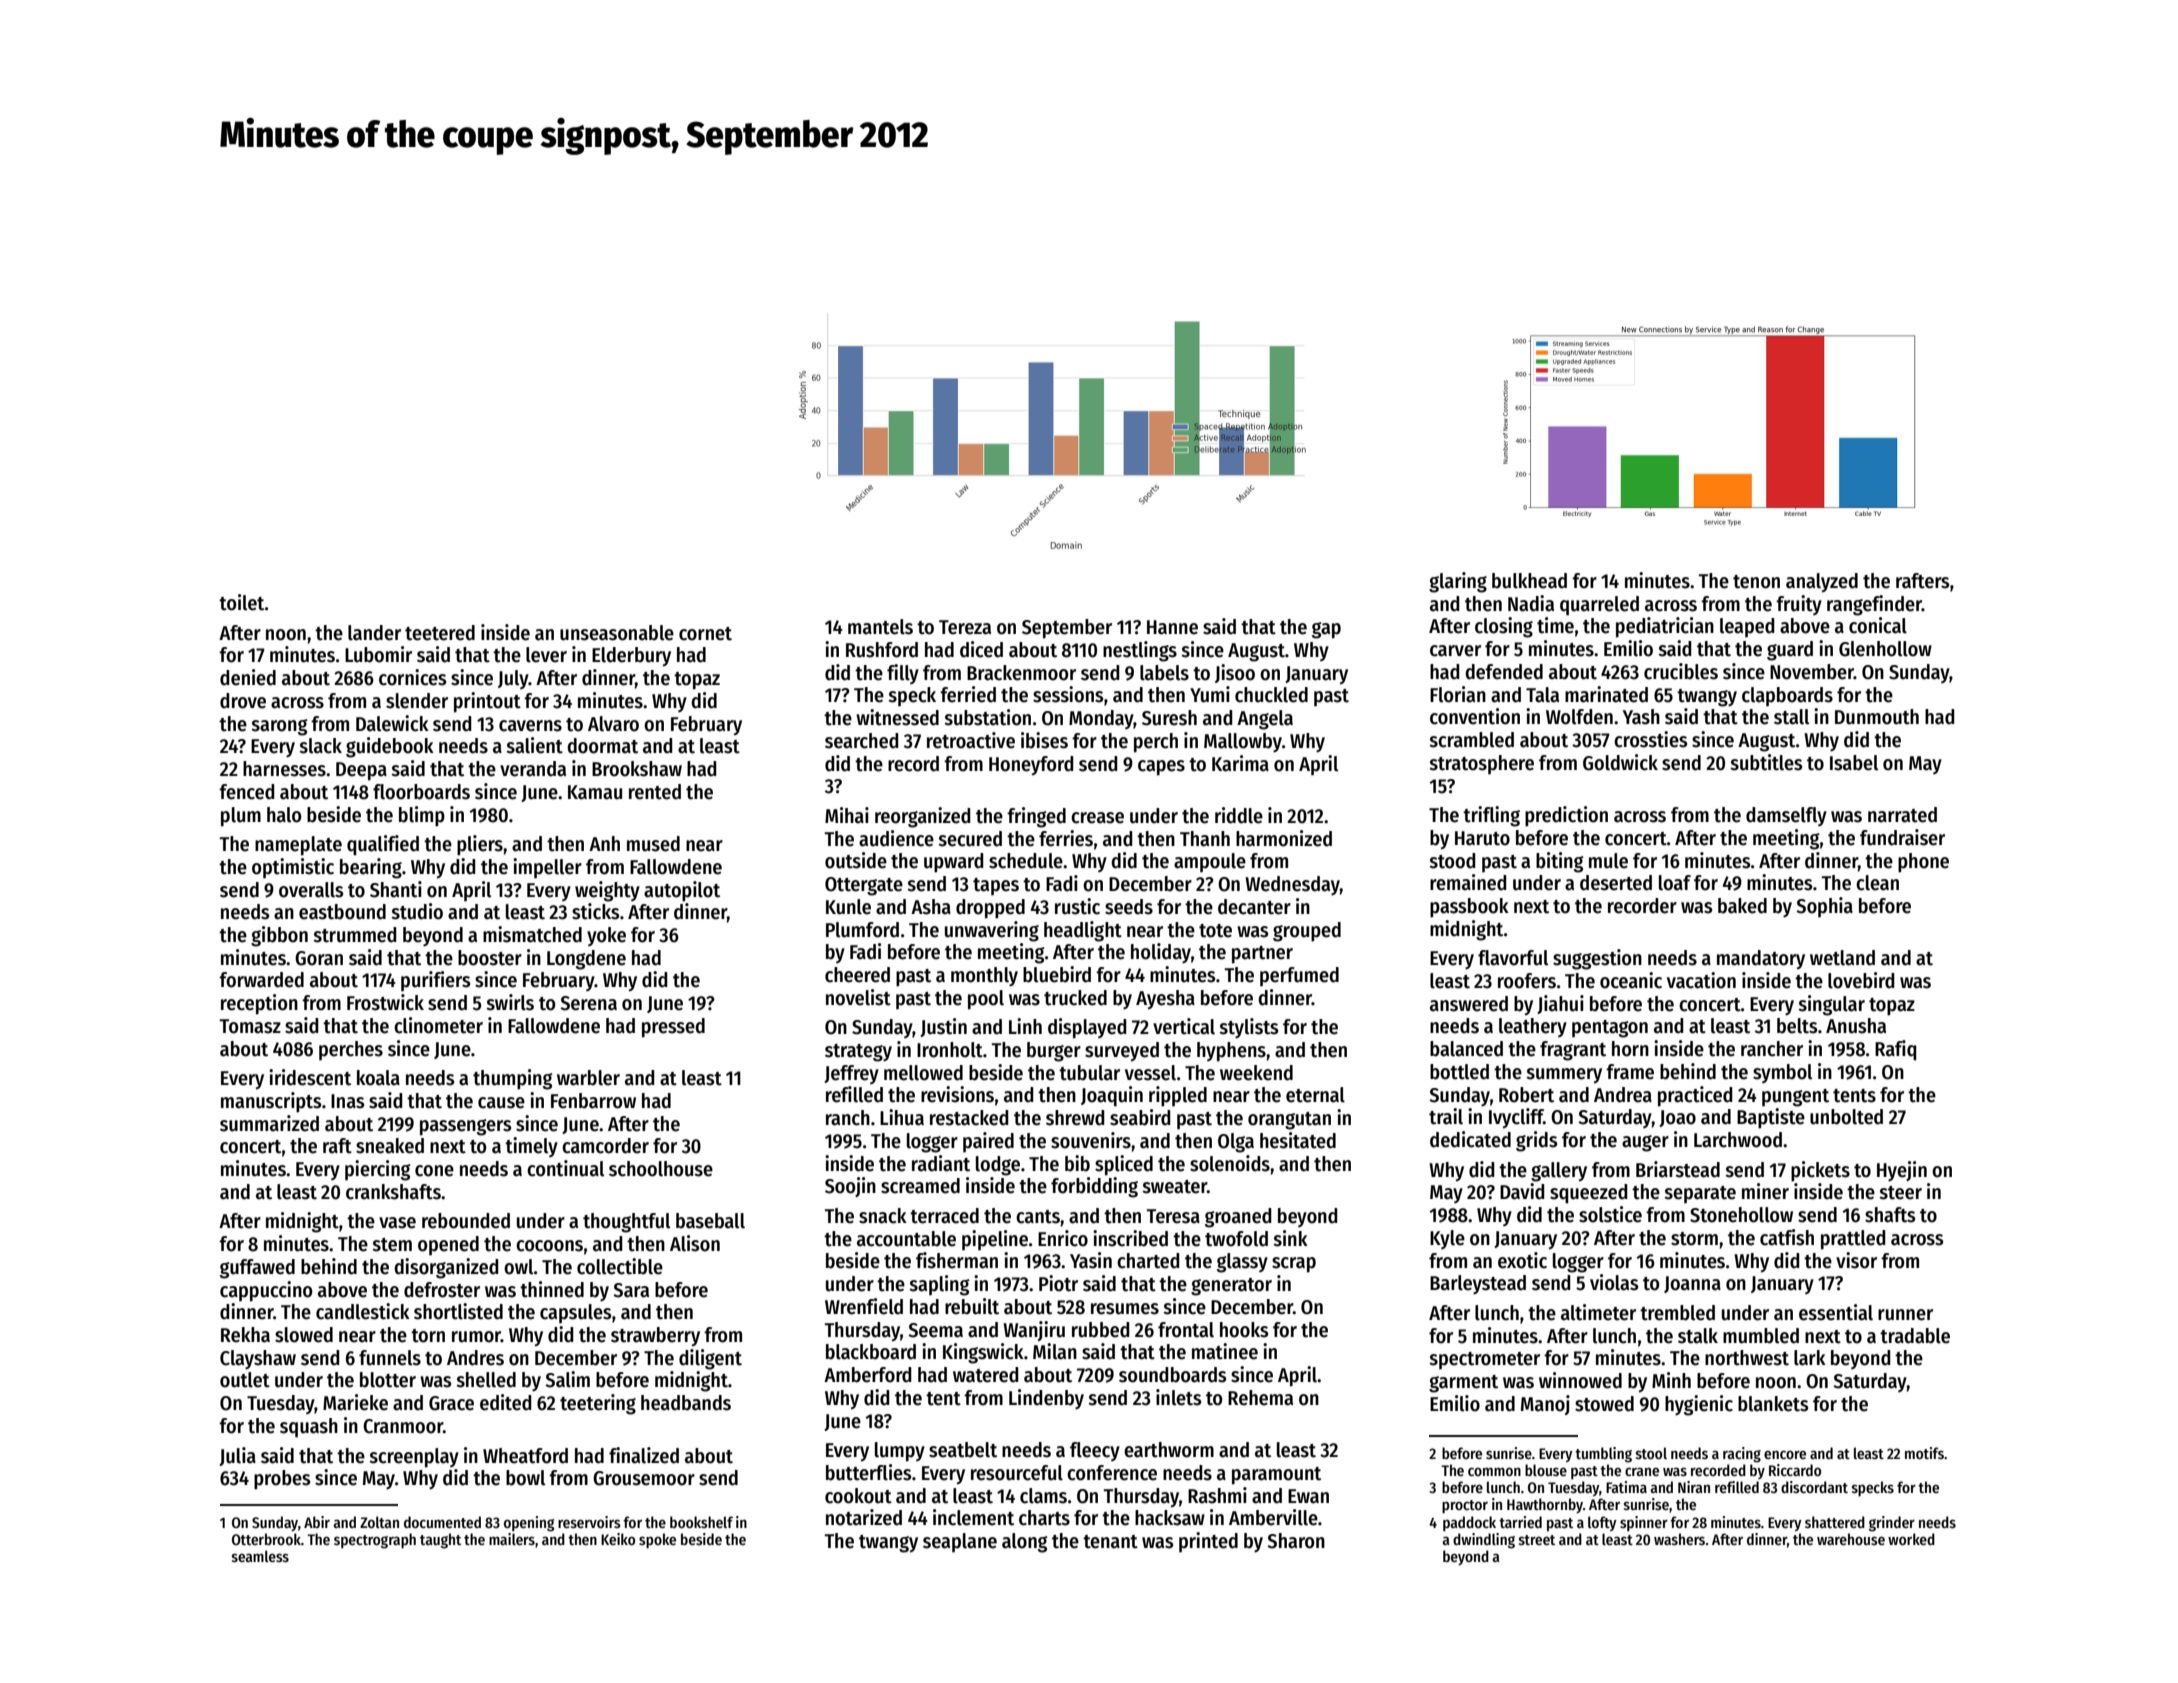 The width and height of the document is (2178, 1683). Describe the element at coordinates (241, 602) in the document. I see `toilet` at that location.
